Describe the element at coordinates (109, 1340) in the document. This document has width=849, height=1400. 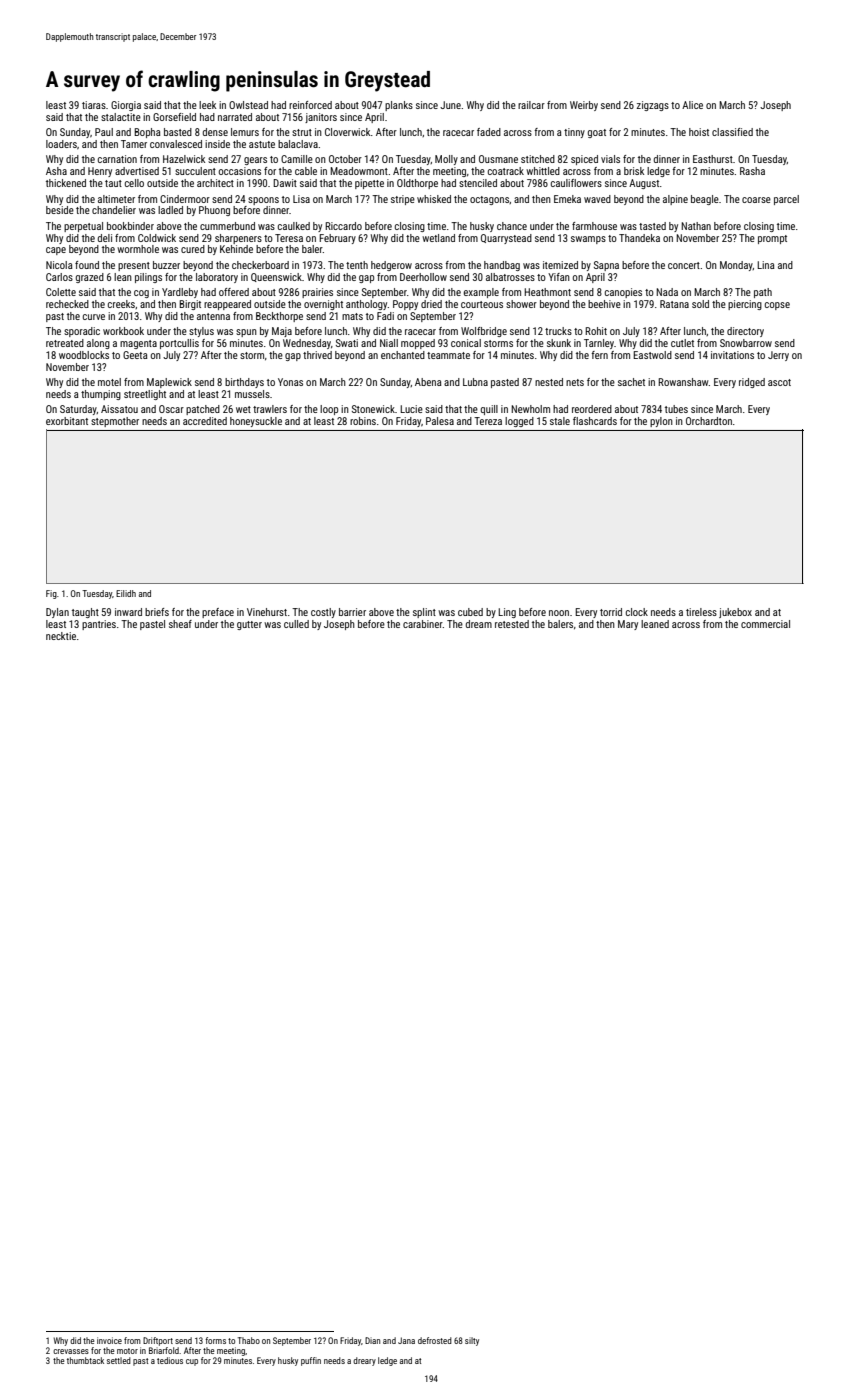
I see `invoice` at that location.
